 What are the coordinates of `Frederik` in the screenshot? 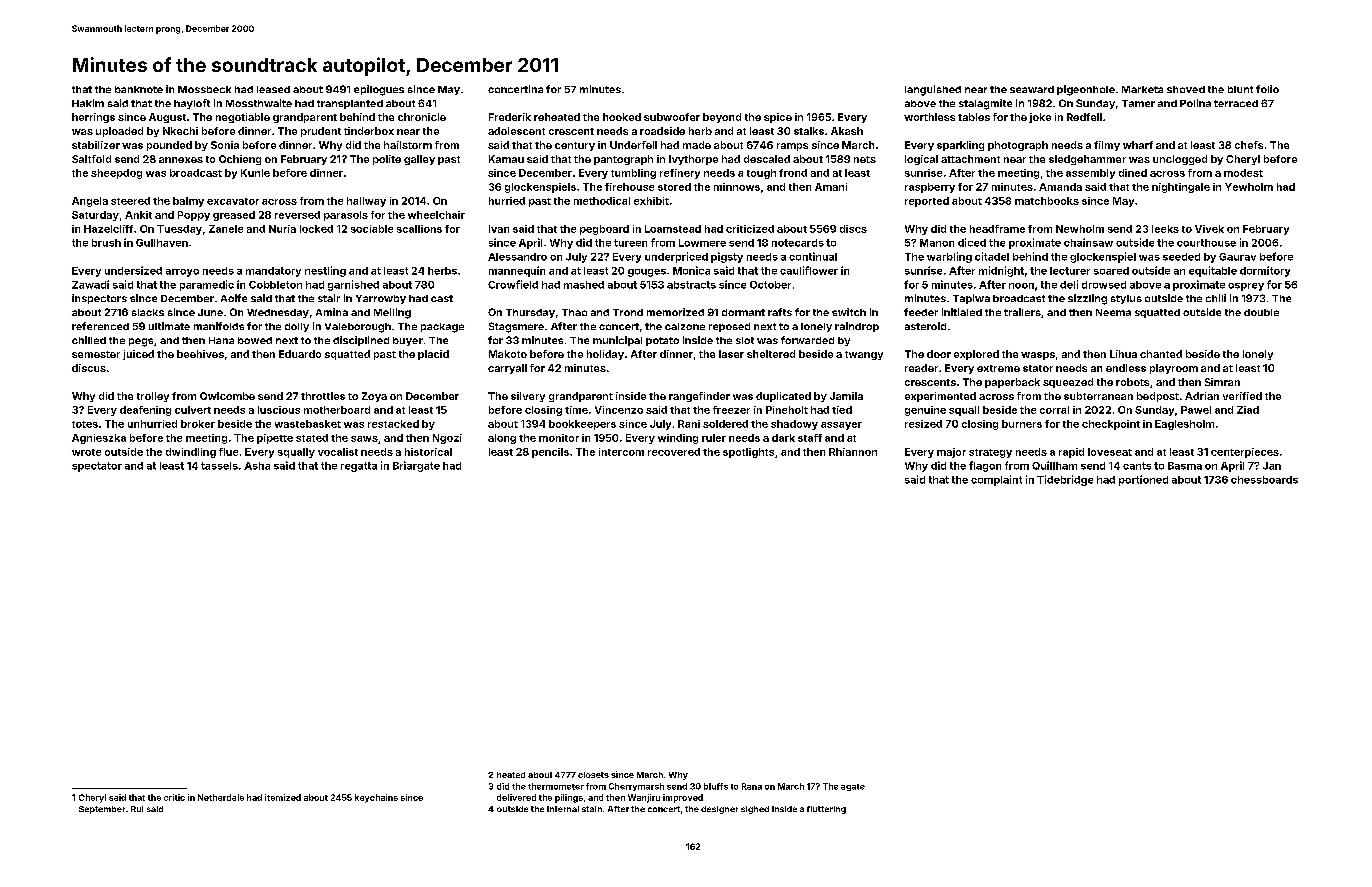 It's located at (510, 117).
